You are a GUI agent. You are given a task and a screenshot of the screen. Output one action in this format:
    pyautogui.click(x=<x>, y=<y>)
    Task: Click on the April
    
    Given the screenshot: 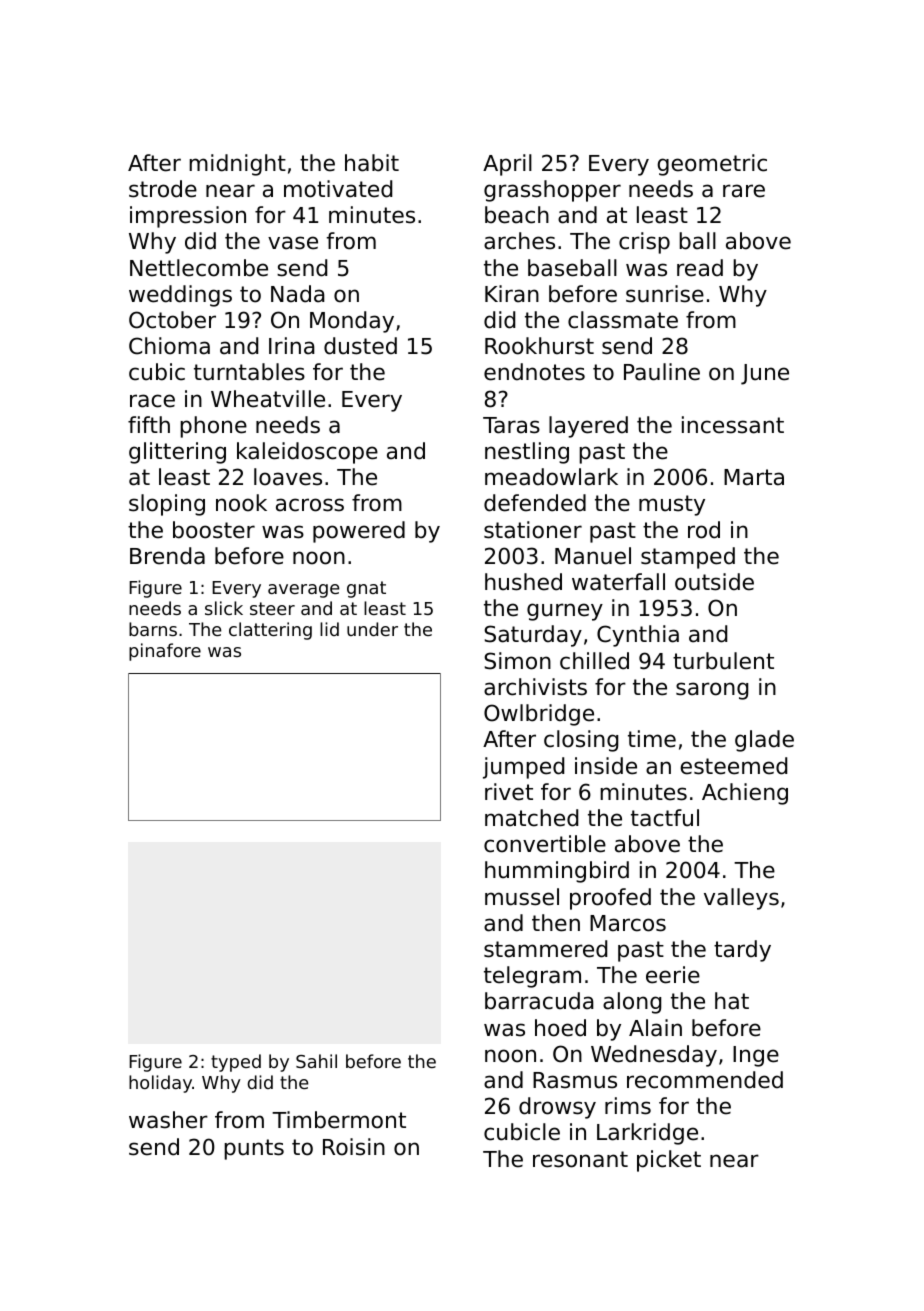 What is the action you would take?
    pyautogui.click(x=507, y=165)
